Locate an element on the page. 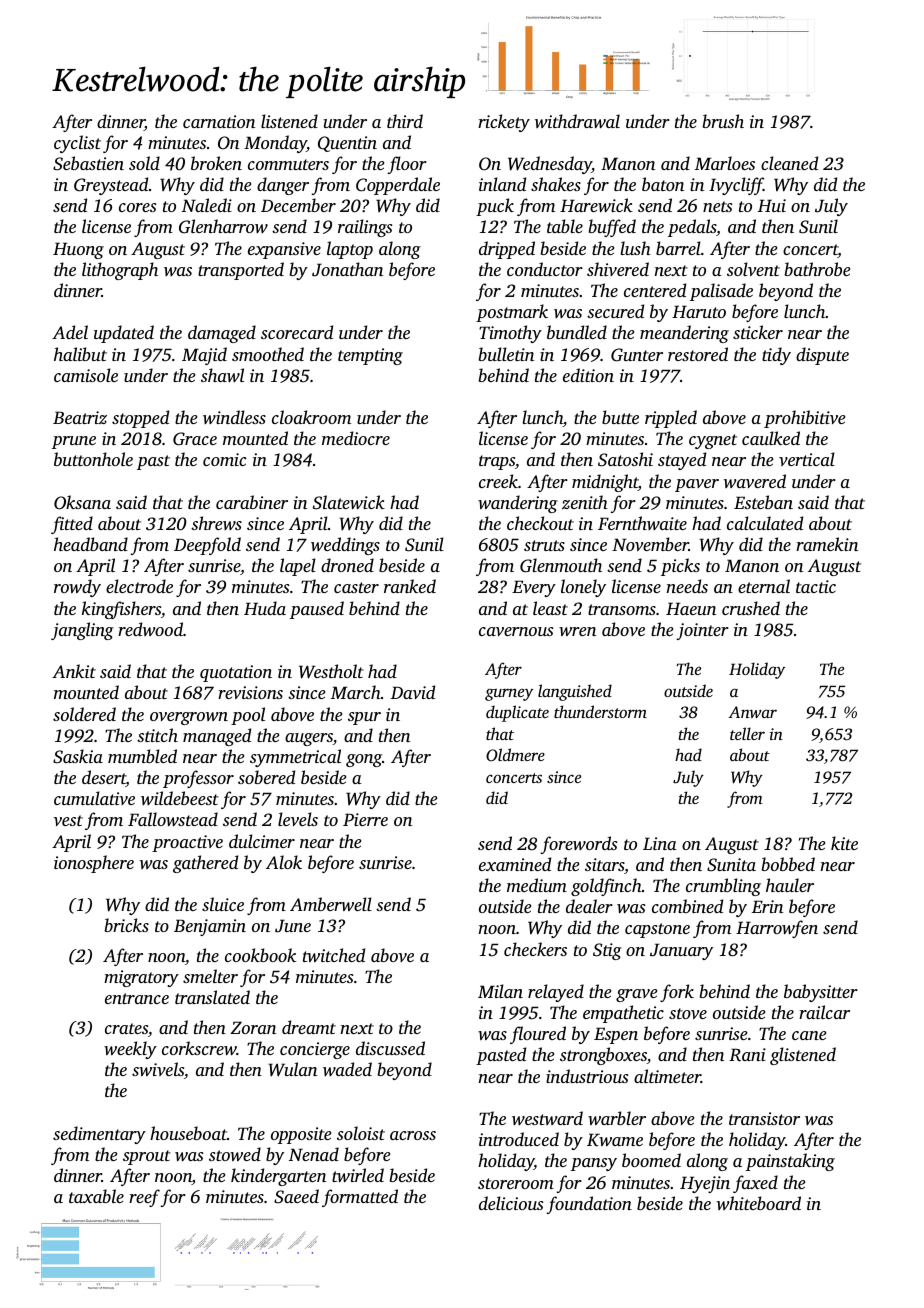  cyclist is located at coordinates (77, 144).
